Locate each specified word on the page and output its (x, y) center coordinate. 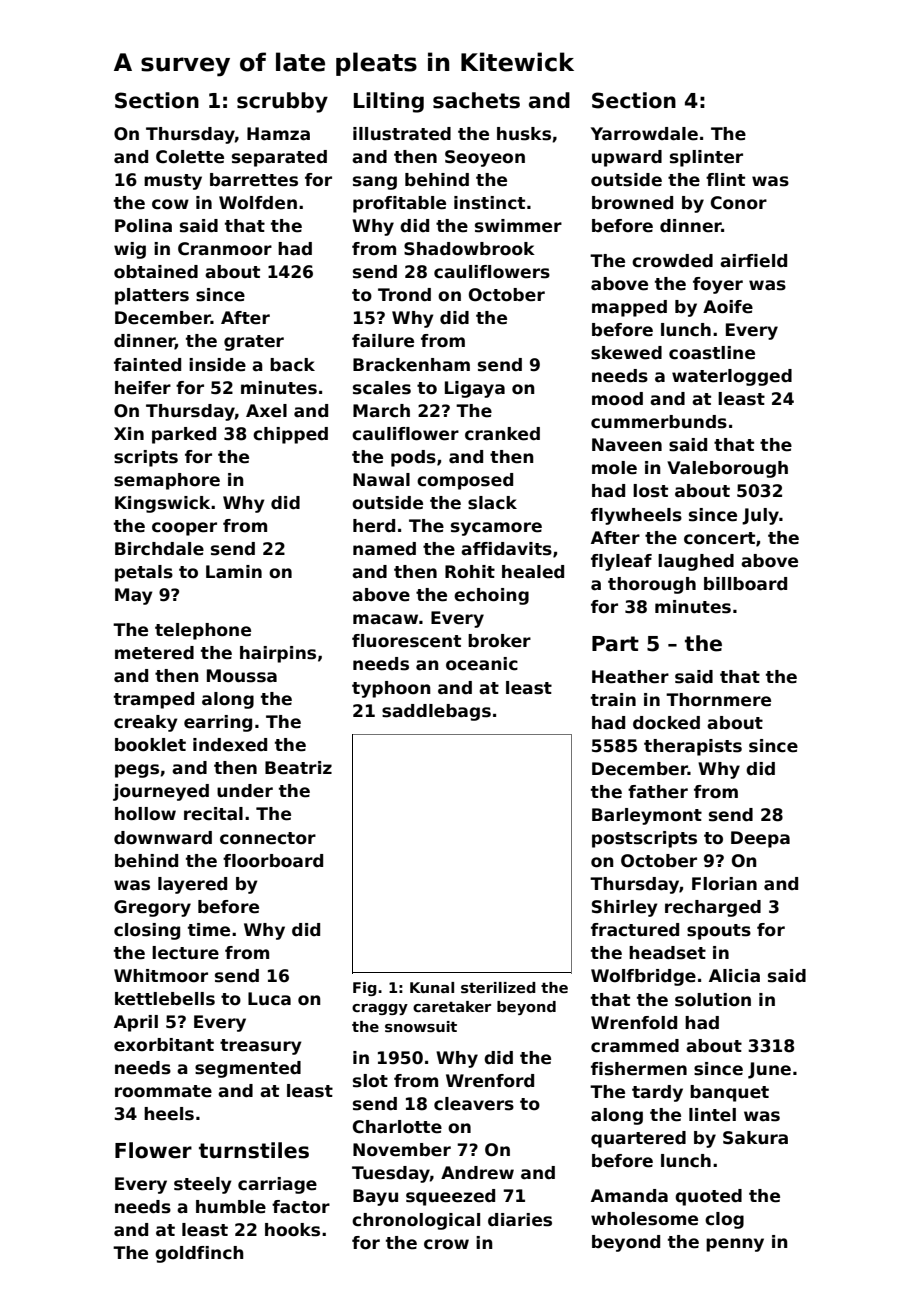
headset (667, 953)
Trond (404, 295)
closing (147, 931)
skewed (626, 353)
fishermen (639, 1069)
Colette (190, 157)
